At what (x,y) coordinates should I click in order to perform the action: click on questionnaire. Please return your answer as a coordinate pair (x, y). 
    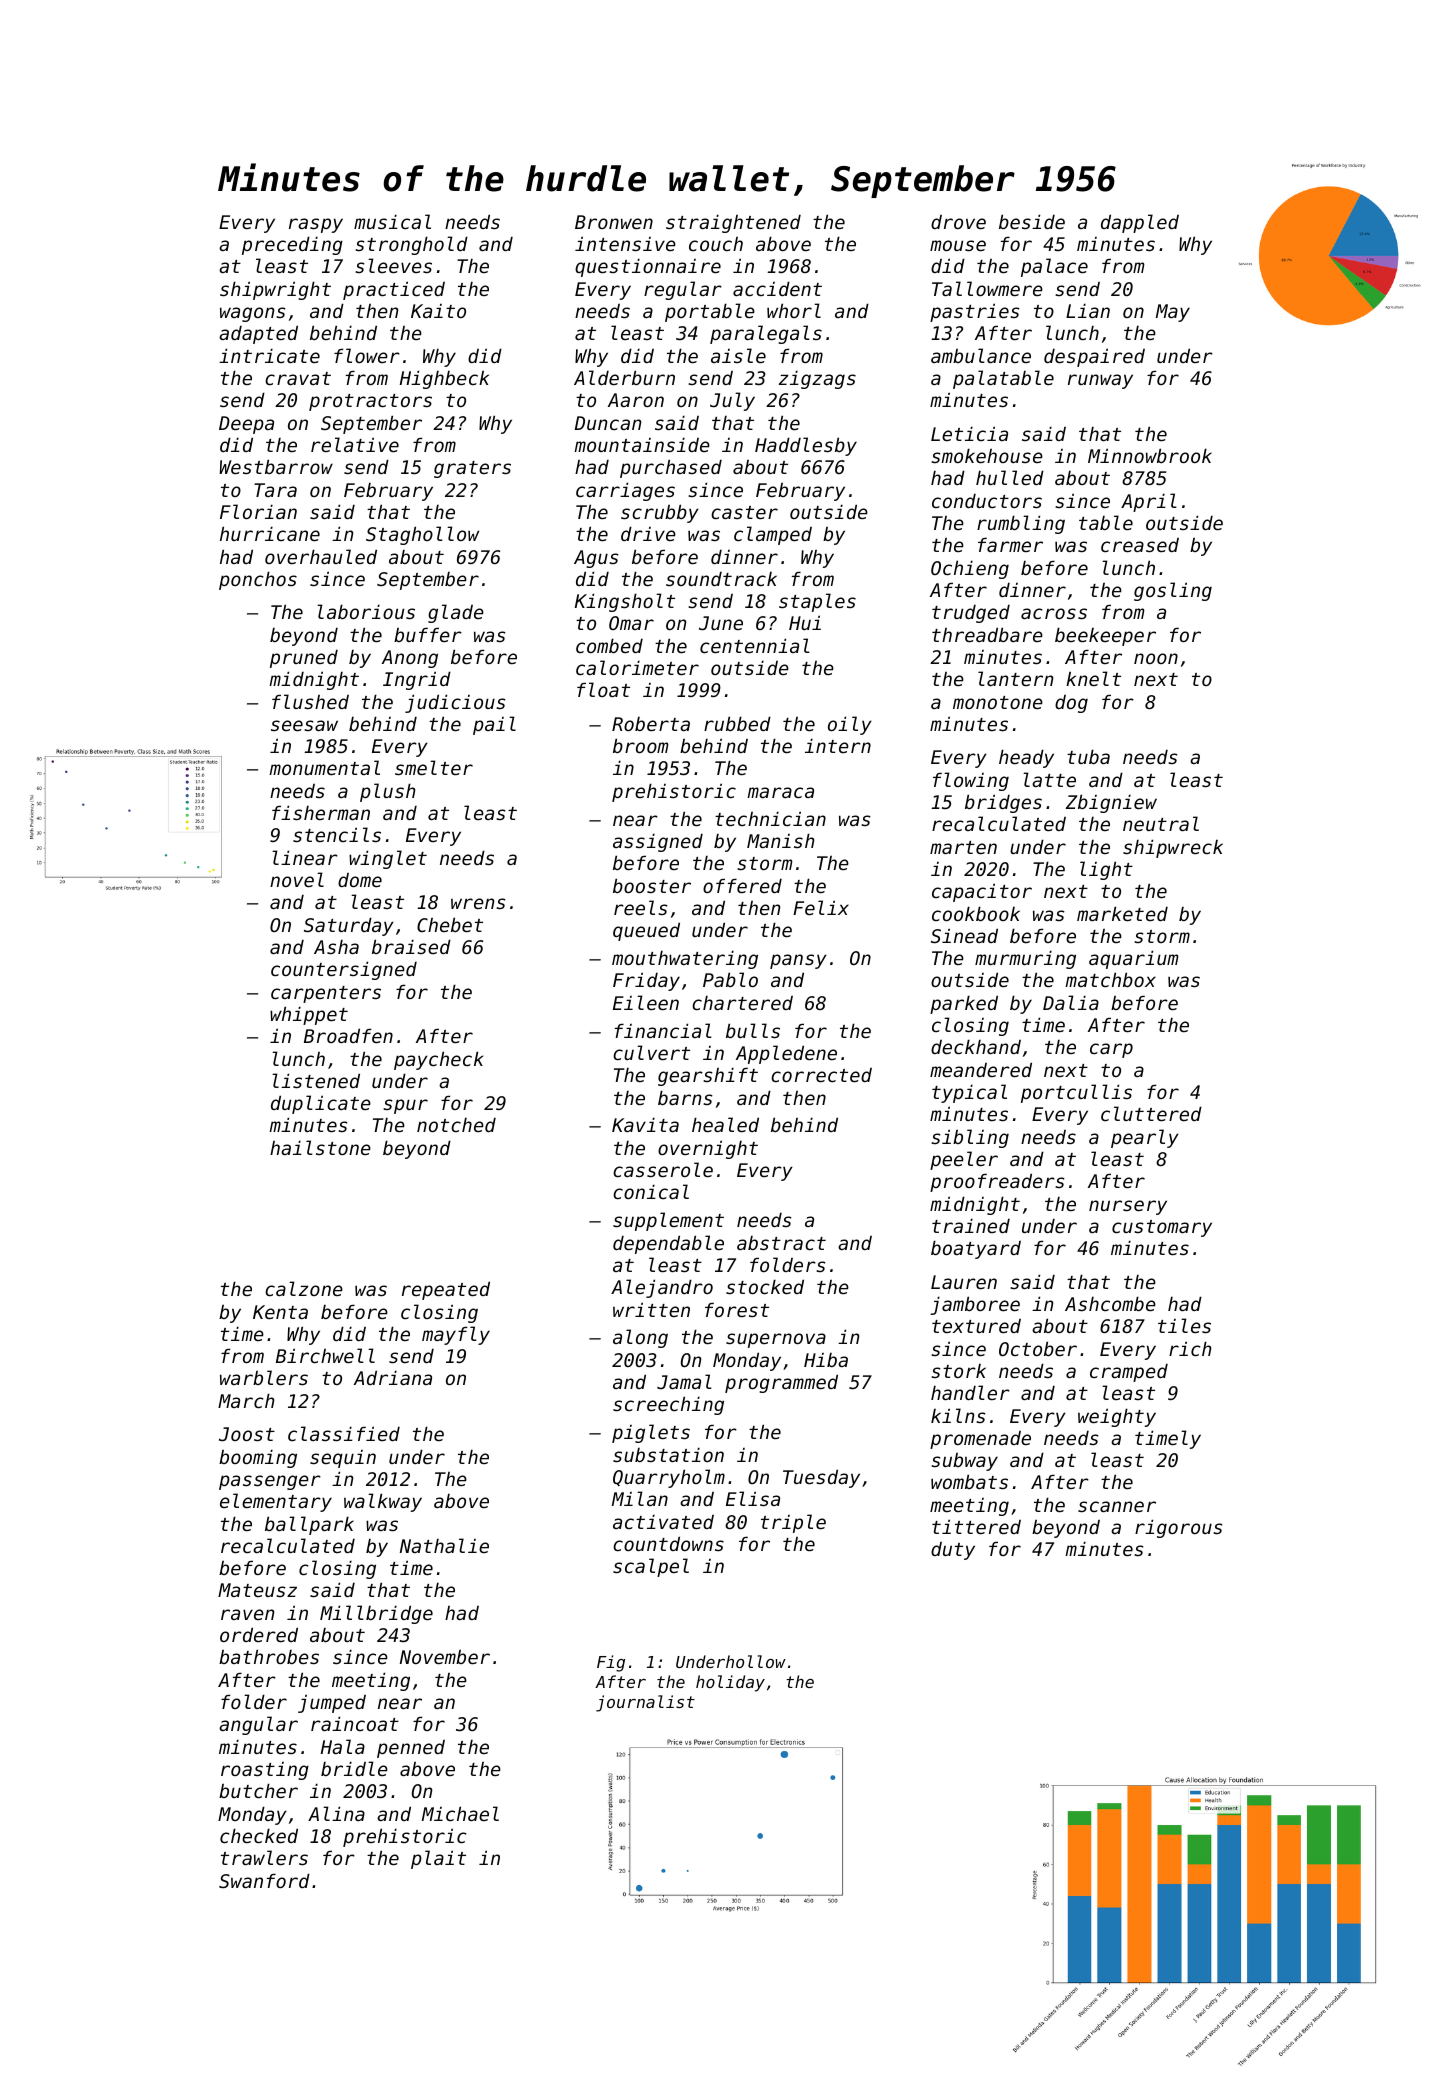
    Looking at the image, I should click on (648, 267).
